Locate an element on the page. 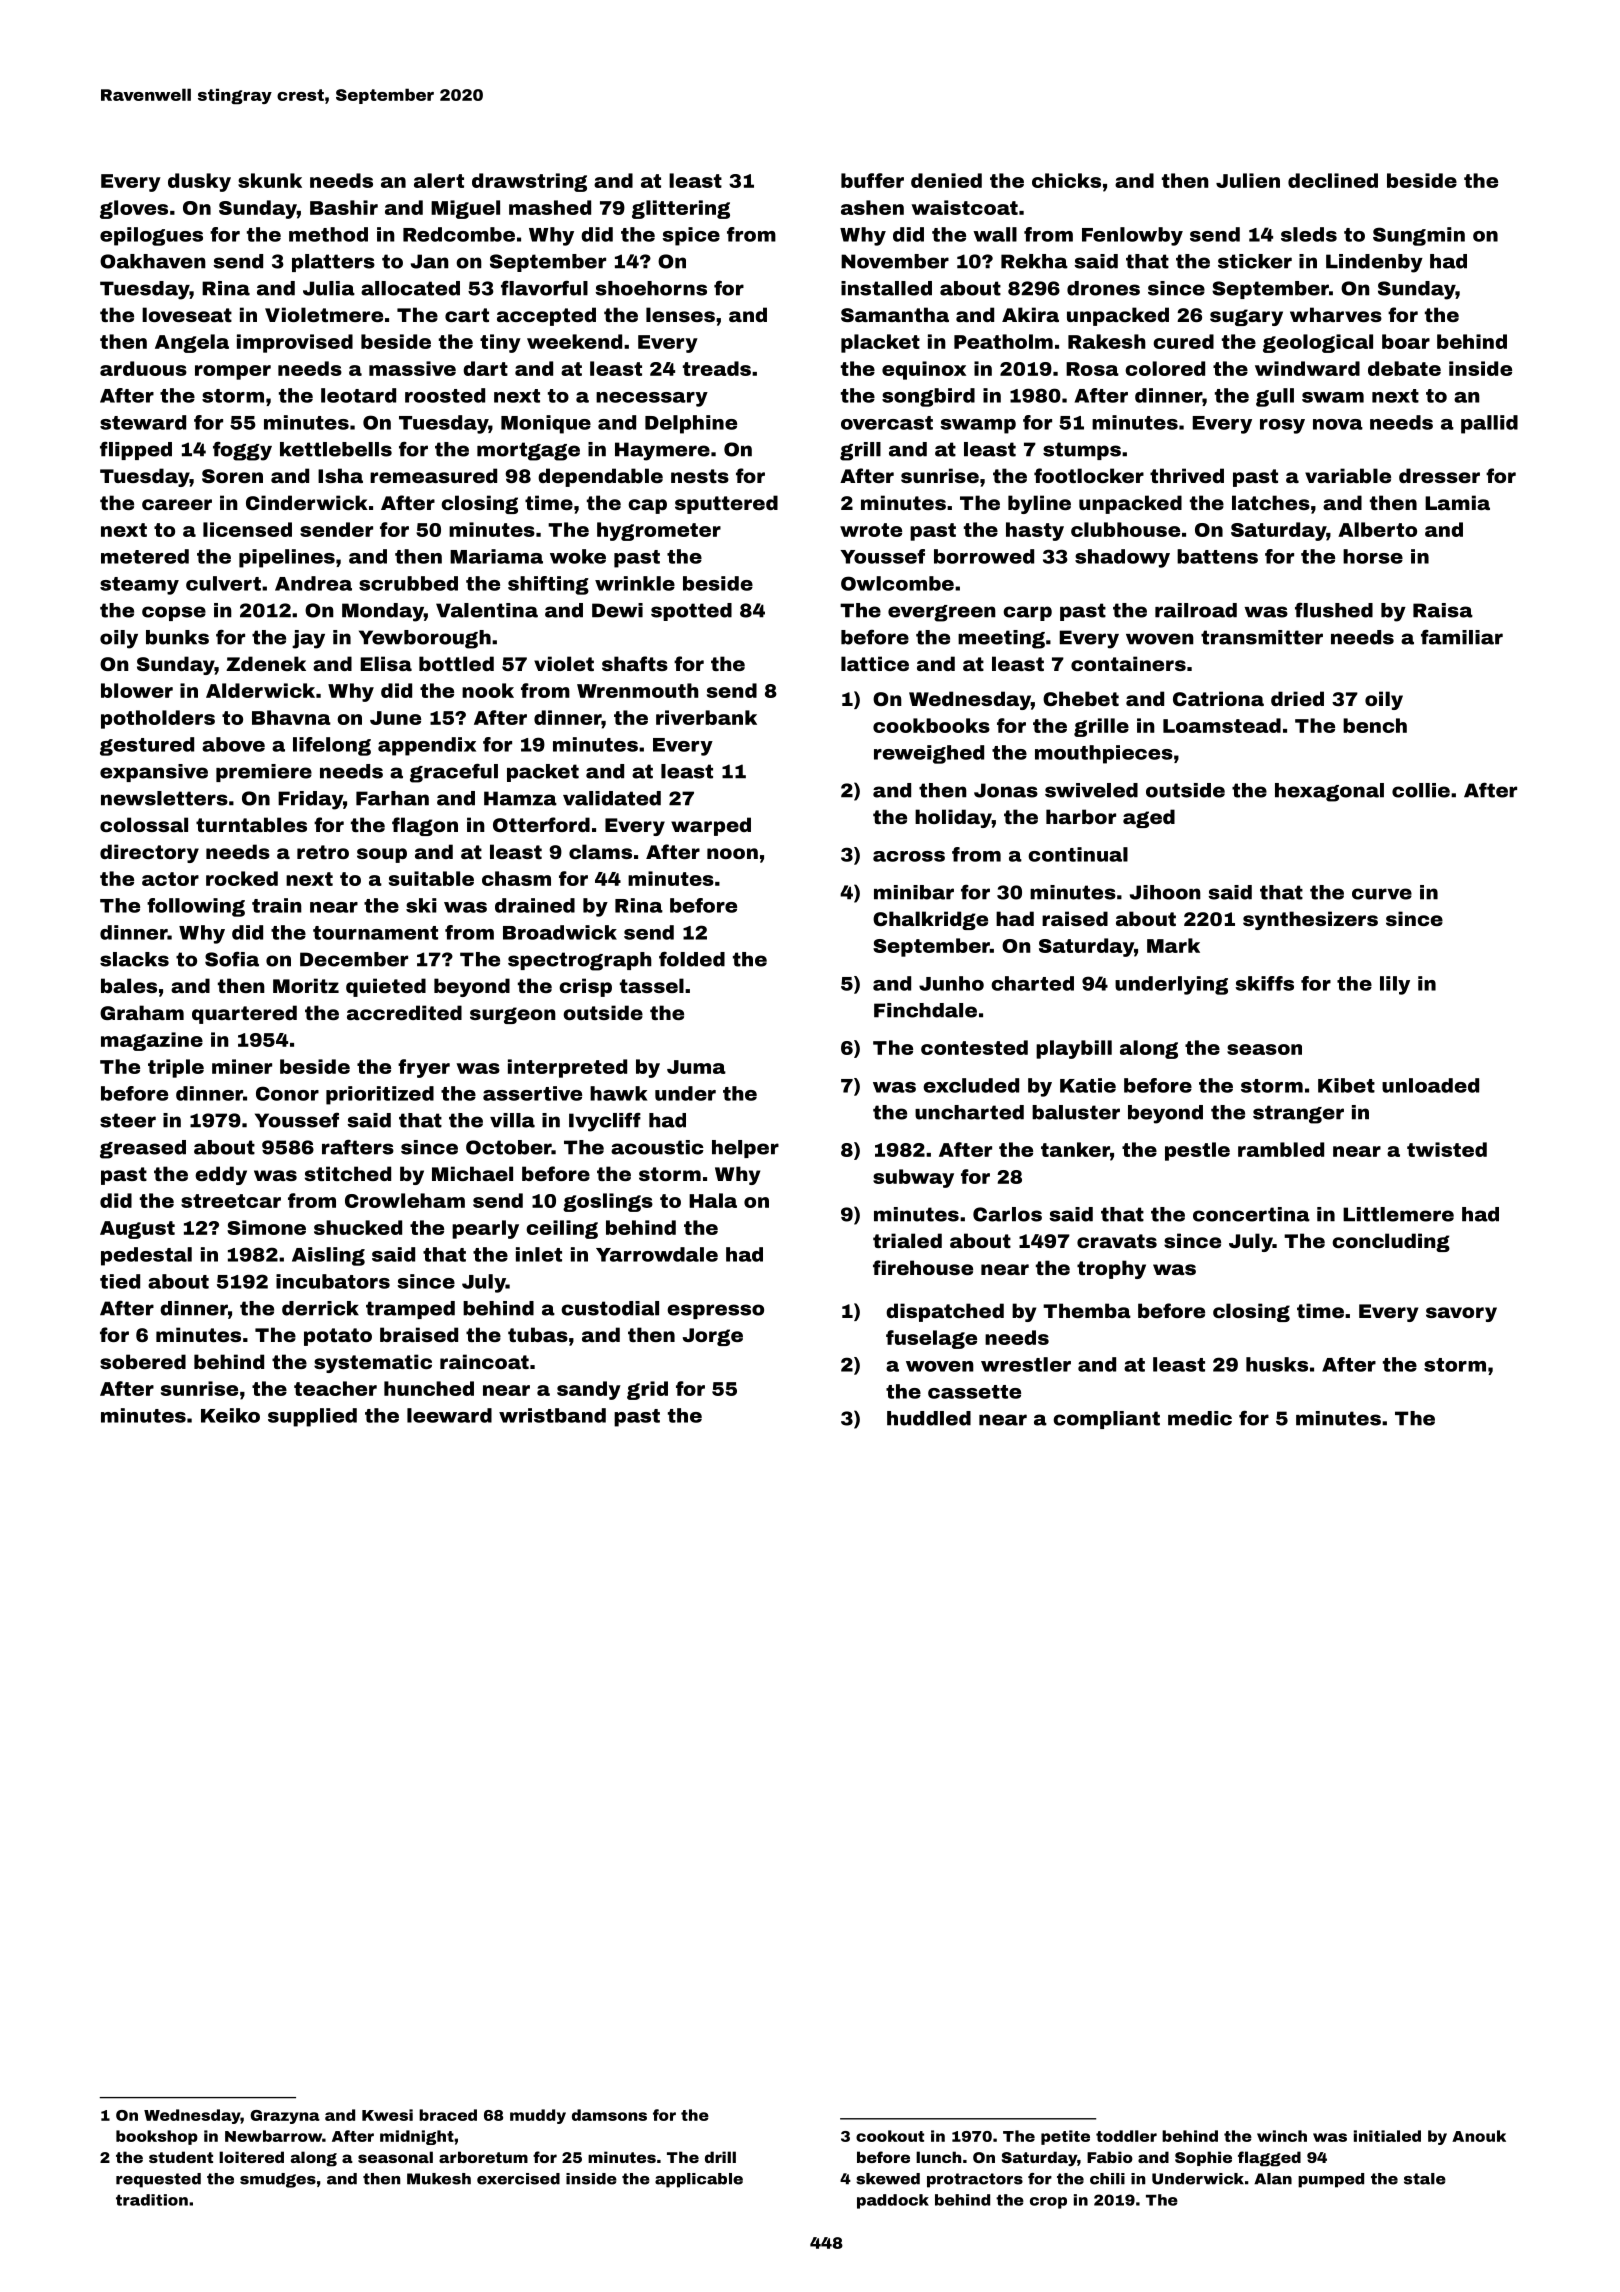  cured is located at coordinates (1183, 341).
